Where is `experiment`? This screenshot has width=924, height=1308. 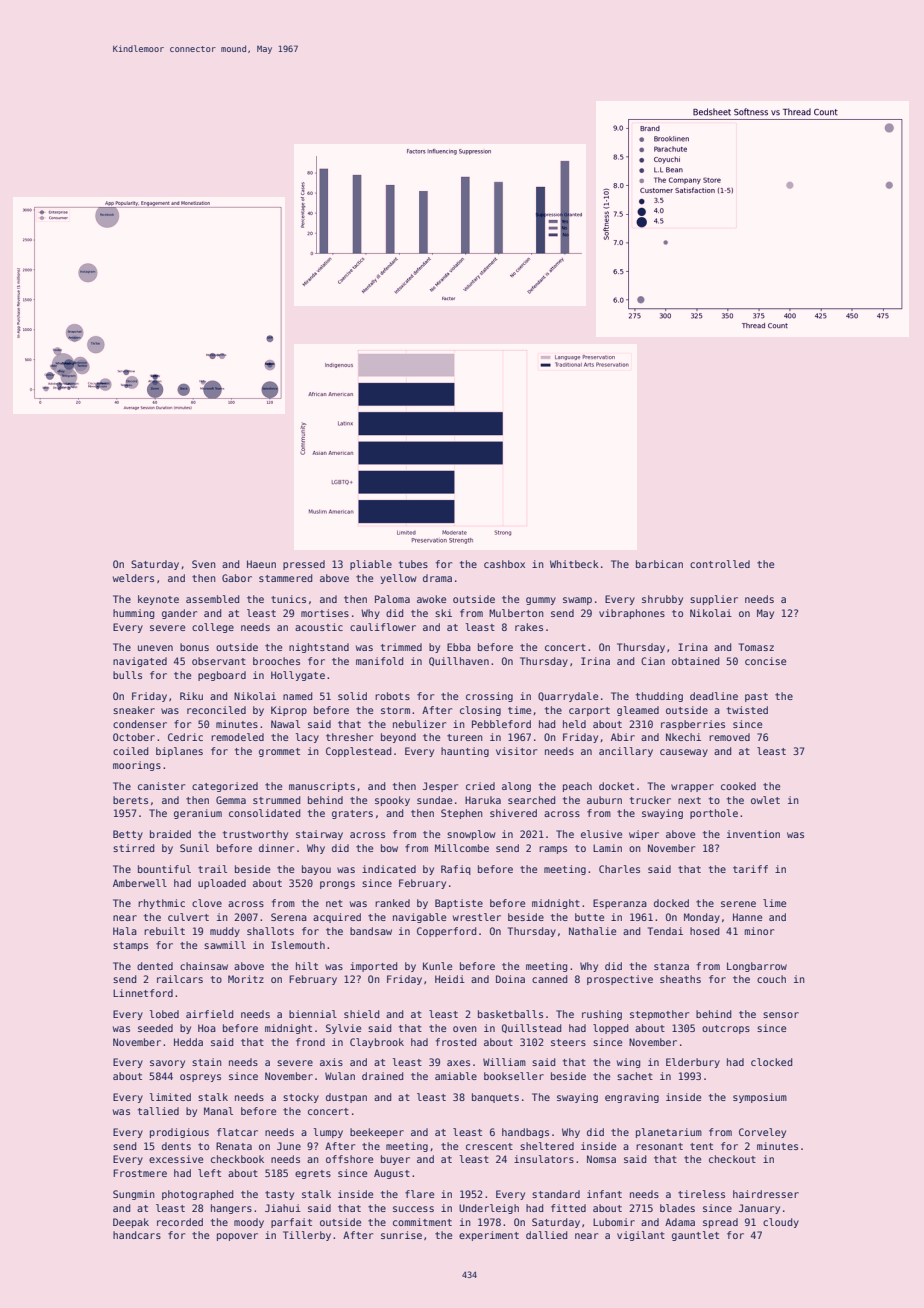 experiment is located at coordinates (489, 1236).
